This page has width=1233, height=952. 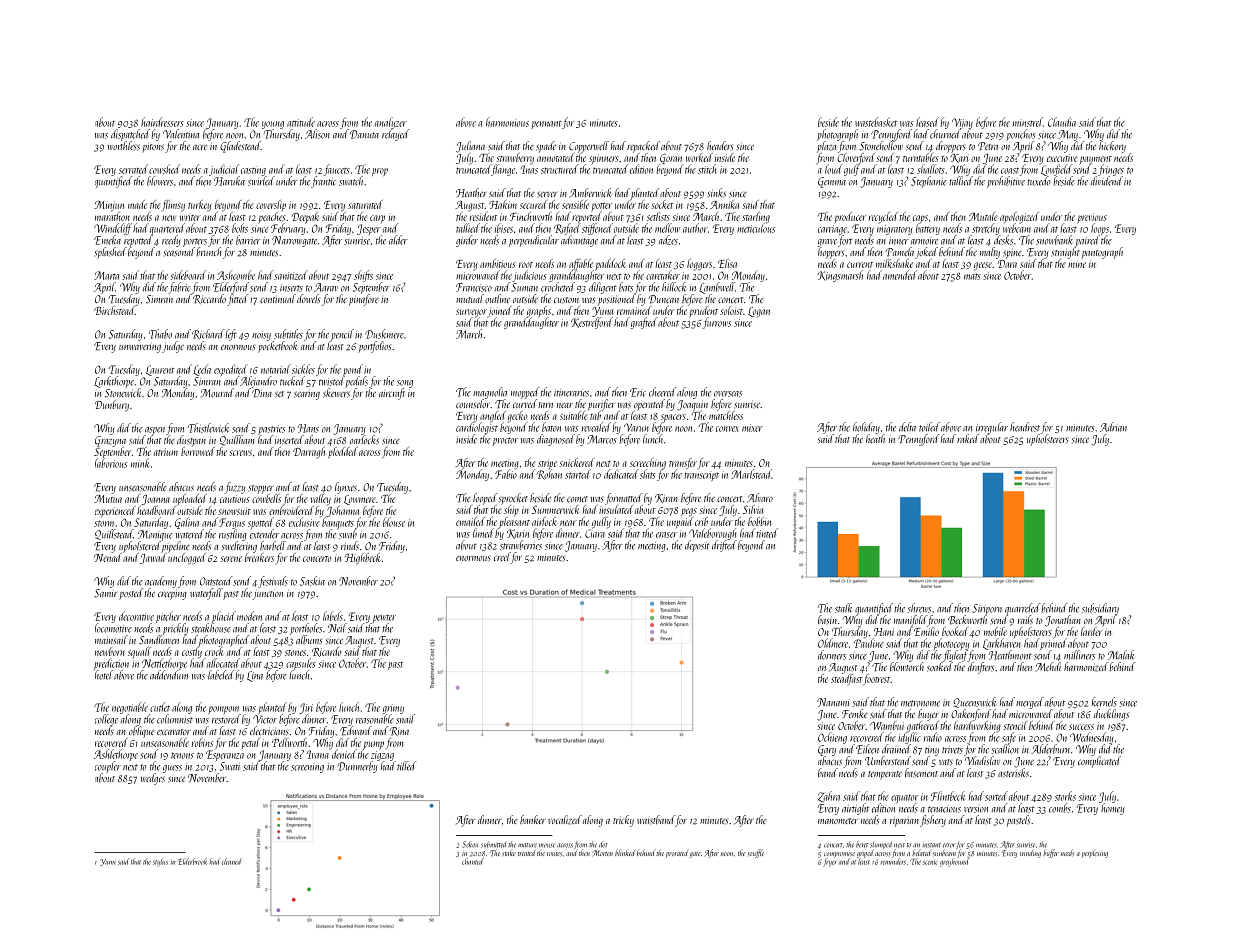 I want to click on waterfall, so click(x=206, y=594).
